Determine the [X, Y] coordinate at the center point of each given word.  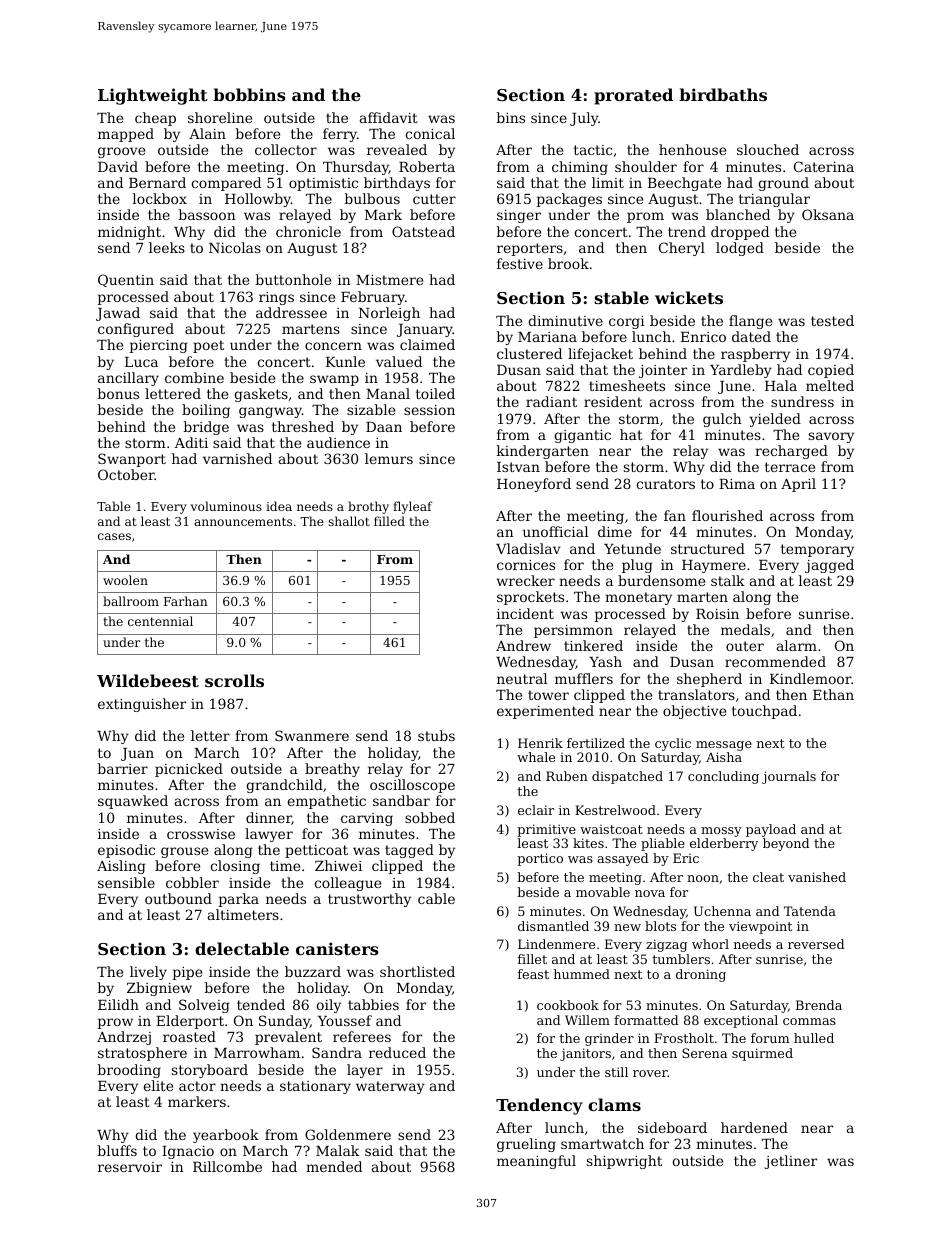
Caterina [824, 166]
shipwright [624, 1162]
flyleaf [413, 507]
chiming [580, 168]
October [126, 474]
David [118, 166]
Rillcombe [227, 1166]
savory [831, 437]
